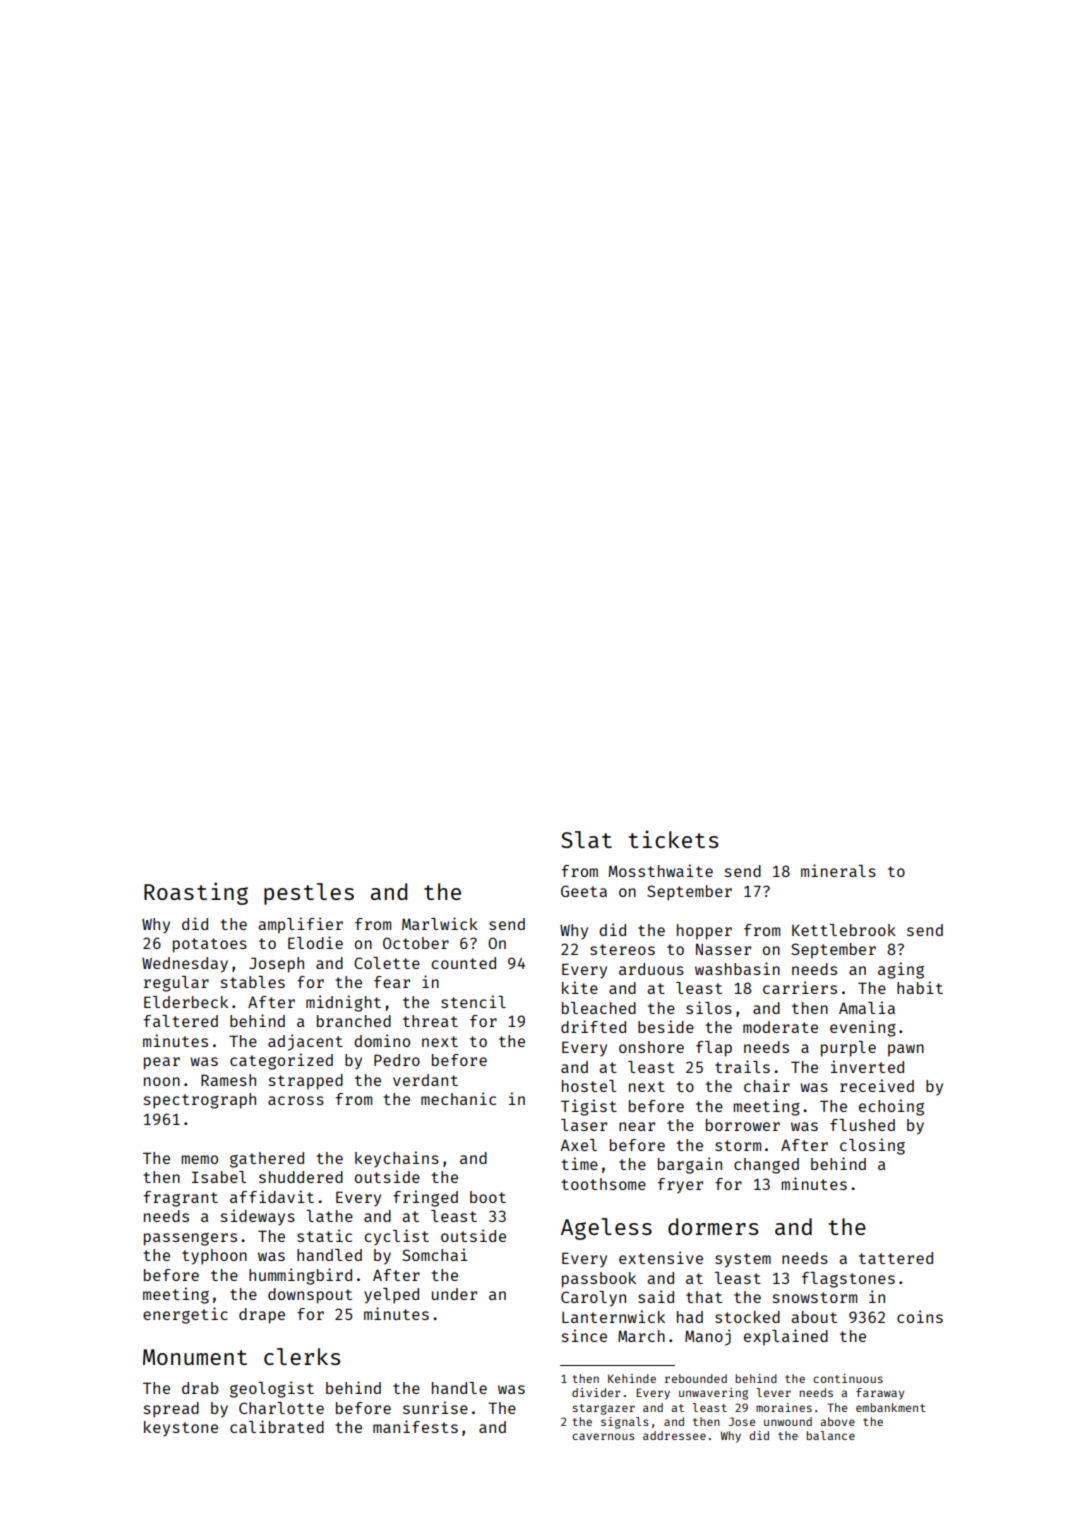 The image size is (1088, 1539). What do you see at coordinates (584, 891) in the page?
I see `Geeta` at bounding box center [584, 891].
